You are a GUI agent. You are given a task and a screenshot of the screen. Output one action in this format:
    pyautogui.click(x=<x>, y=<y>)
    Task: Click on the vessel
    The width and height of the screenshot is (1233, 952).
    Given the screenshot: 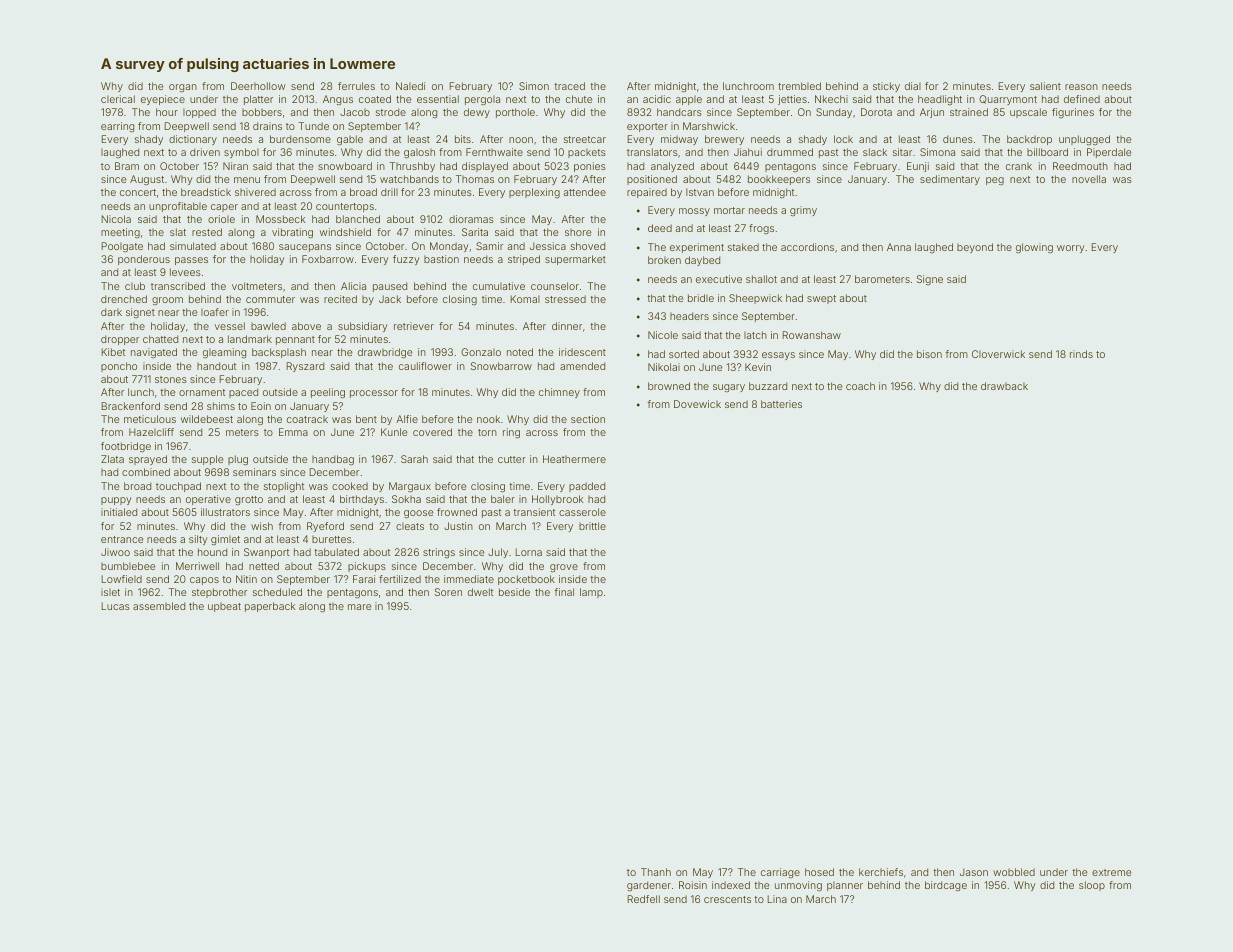 What is the action you would take?
    pyautogui.click(x=230, y=326)
